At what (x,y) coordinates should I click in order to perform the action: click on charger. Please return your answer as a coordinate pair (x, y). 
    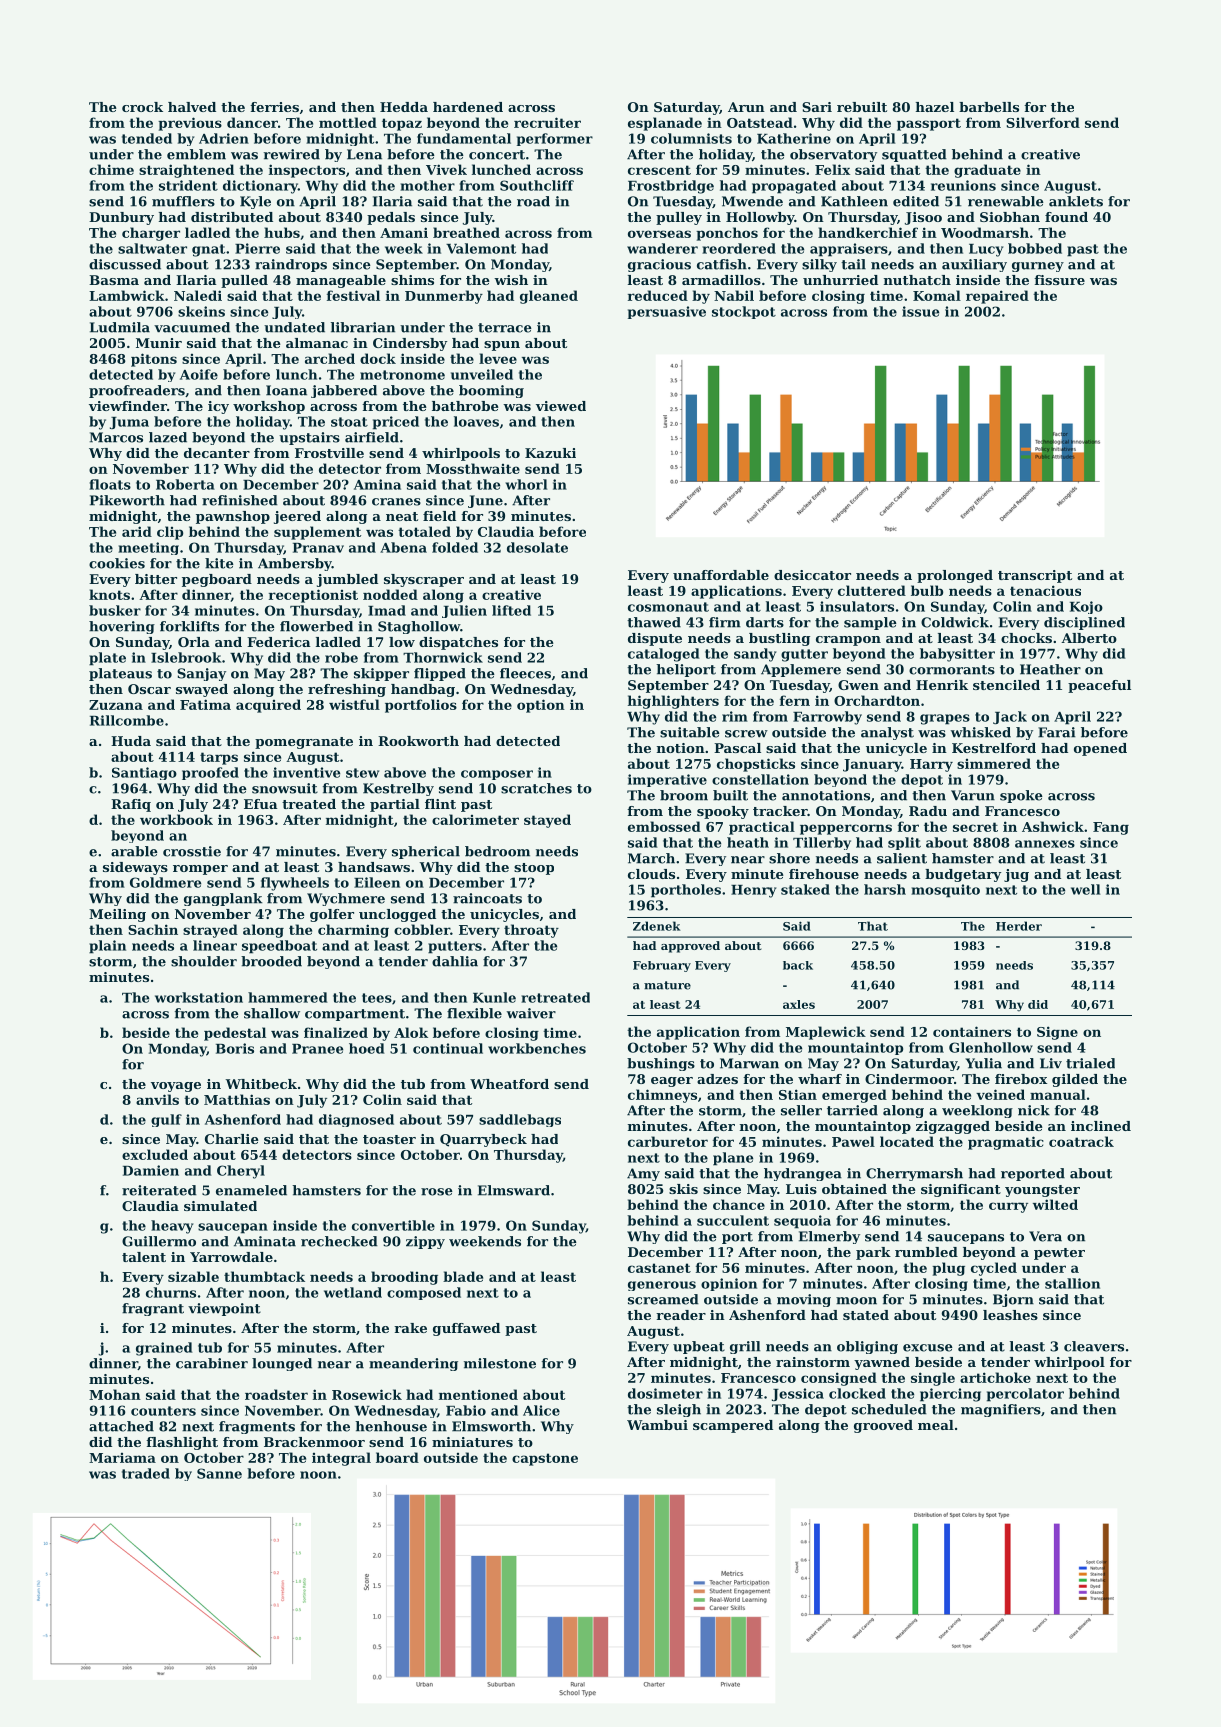
    Looking at the image, I should click on (151, 234).
